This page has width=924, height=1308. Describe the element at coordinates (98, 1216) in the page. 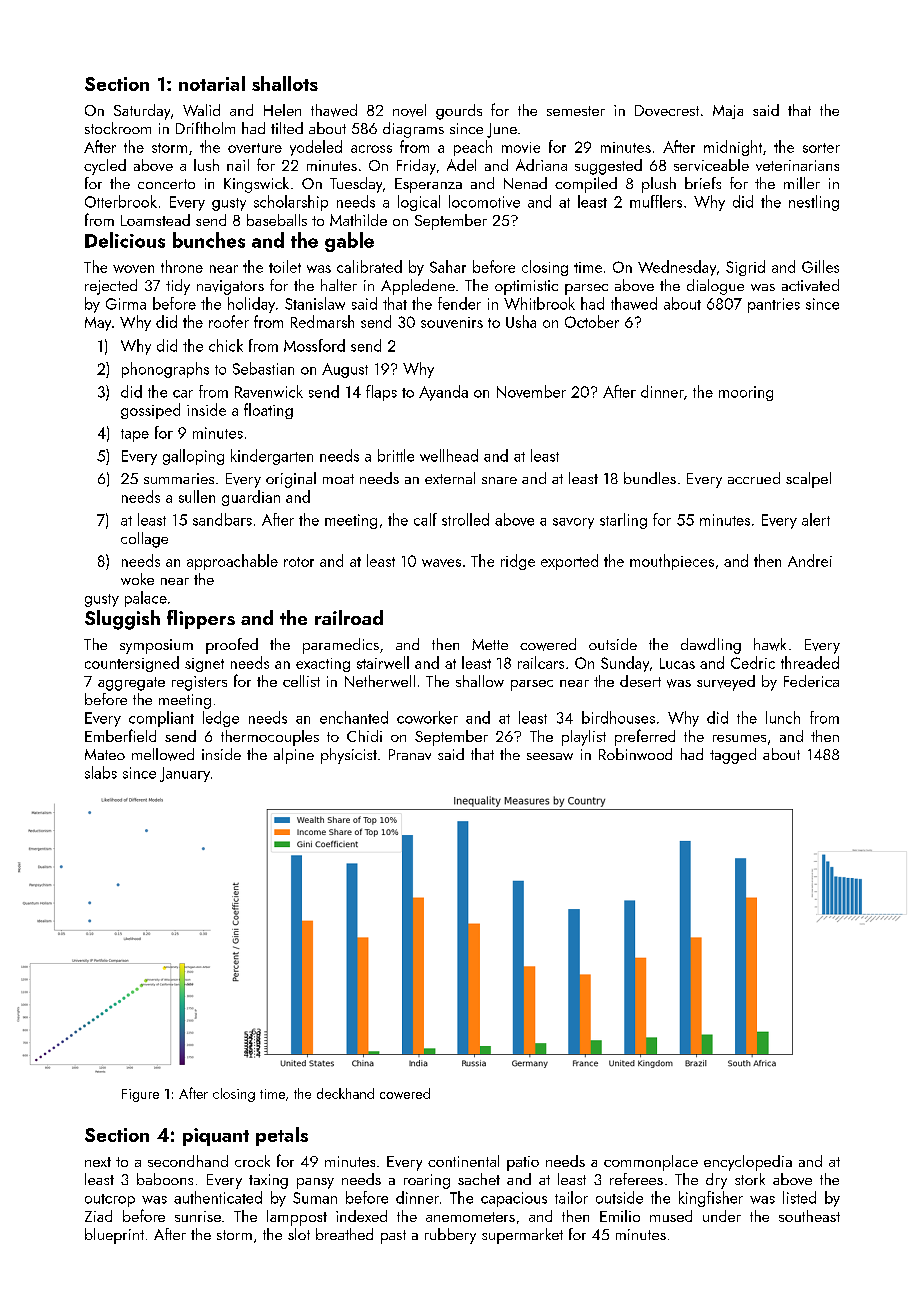

I see `Ziad` at that location.
